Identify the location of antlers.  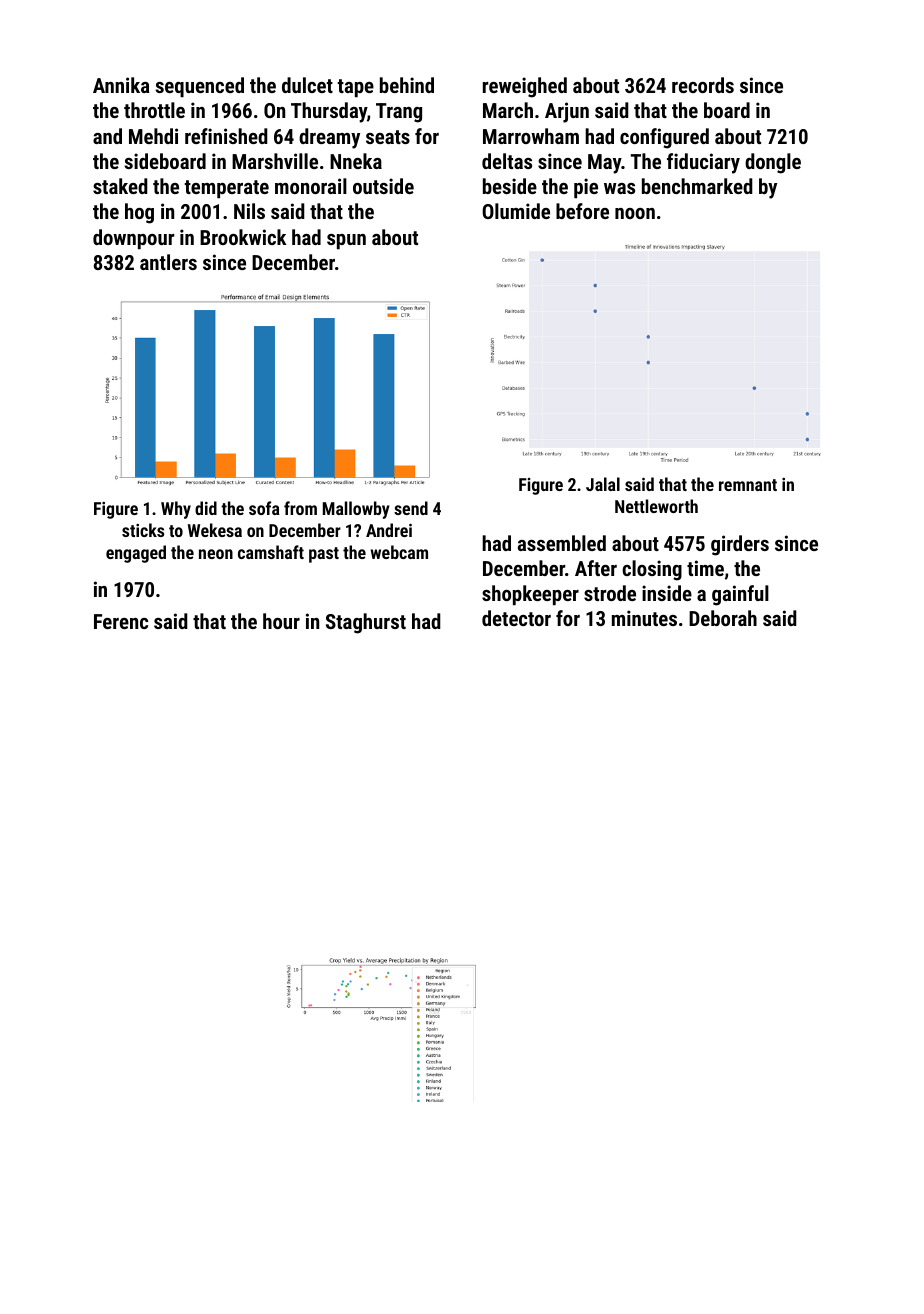
(168, 262).
